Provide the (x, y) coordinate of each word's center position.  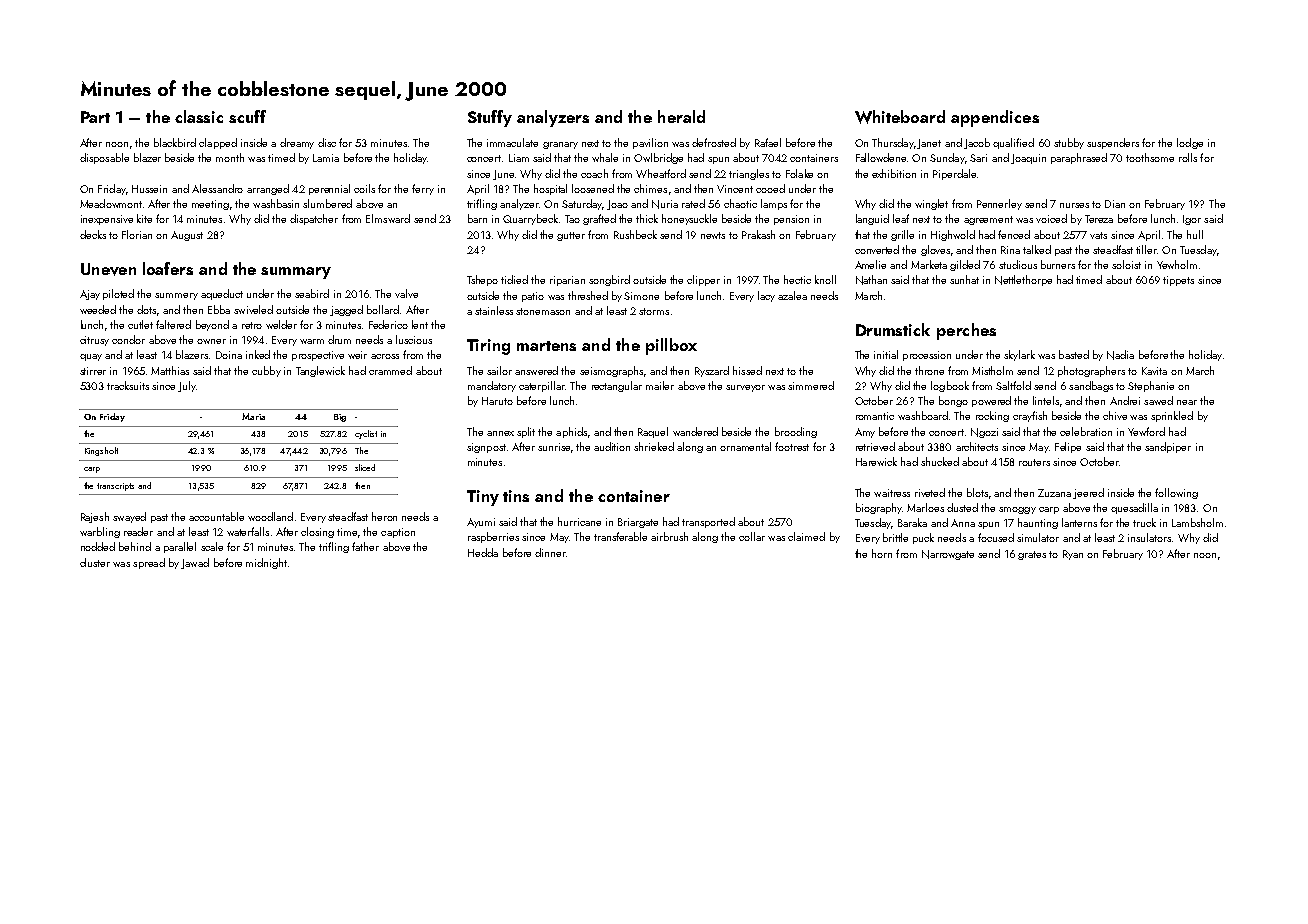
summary (296, 273)
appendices (995, 118)
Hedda (483, 552)
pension (791, 220)
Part (95, 117)
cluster (95, 562)
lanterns (1079, 522)
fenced (1014, 234)
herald (681, 116)
